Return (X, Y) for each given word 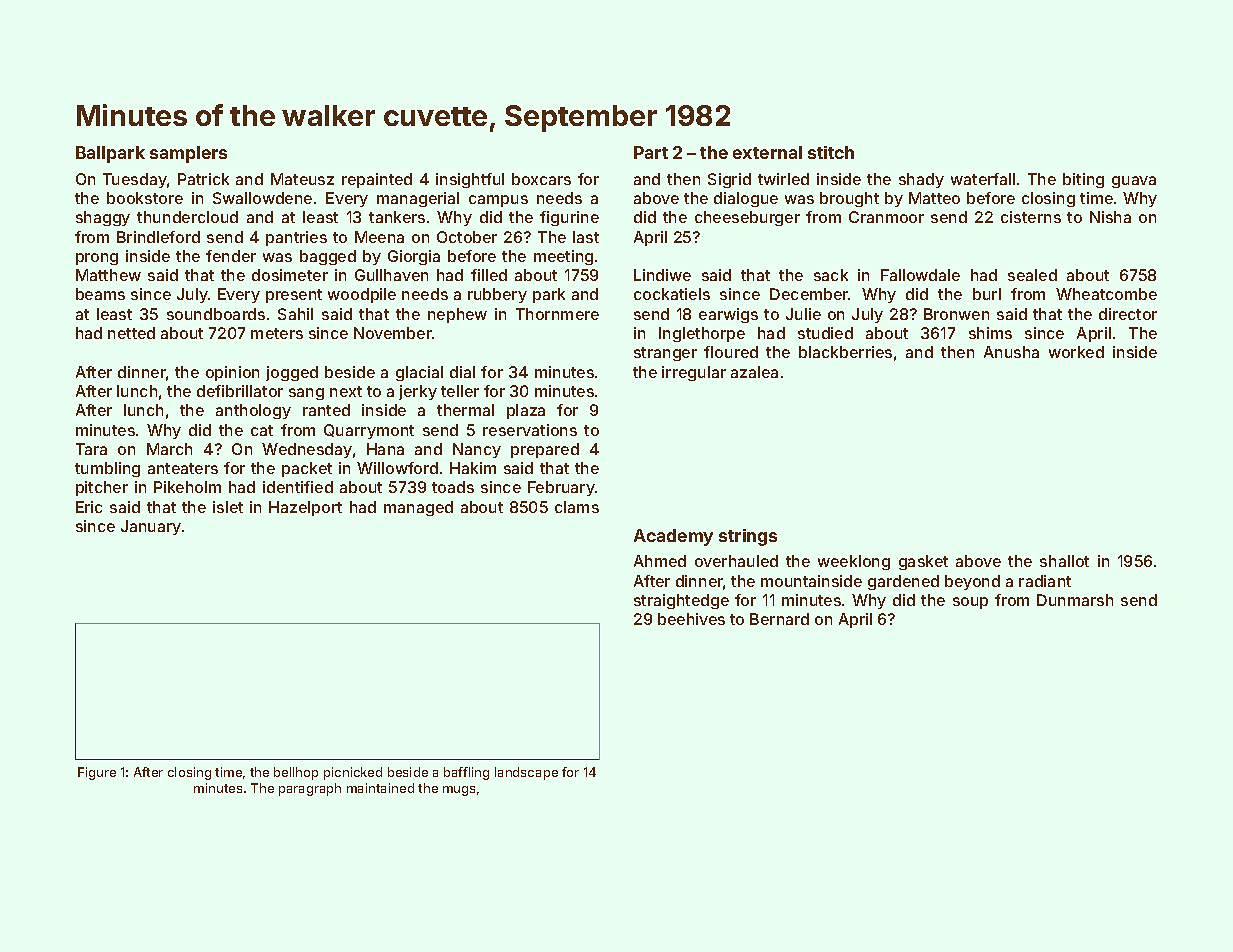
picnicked (353, 773)
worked (1076, 352)
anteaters (183, 468)
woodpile (362, 295)
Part (651, 152)
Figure (97, 773)
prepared (545, 450)
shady (921, 180)
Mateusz (302, 179)
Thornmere (557, 314)
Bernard (779, 619)
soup (970, 603)
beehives (691, 619)
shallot (1064, 561)
